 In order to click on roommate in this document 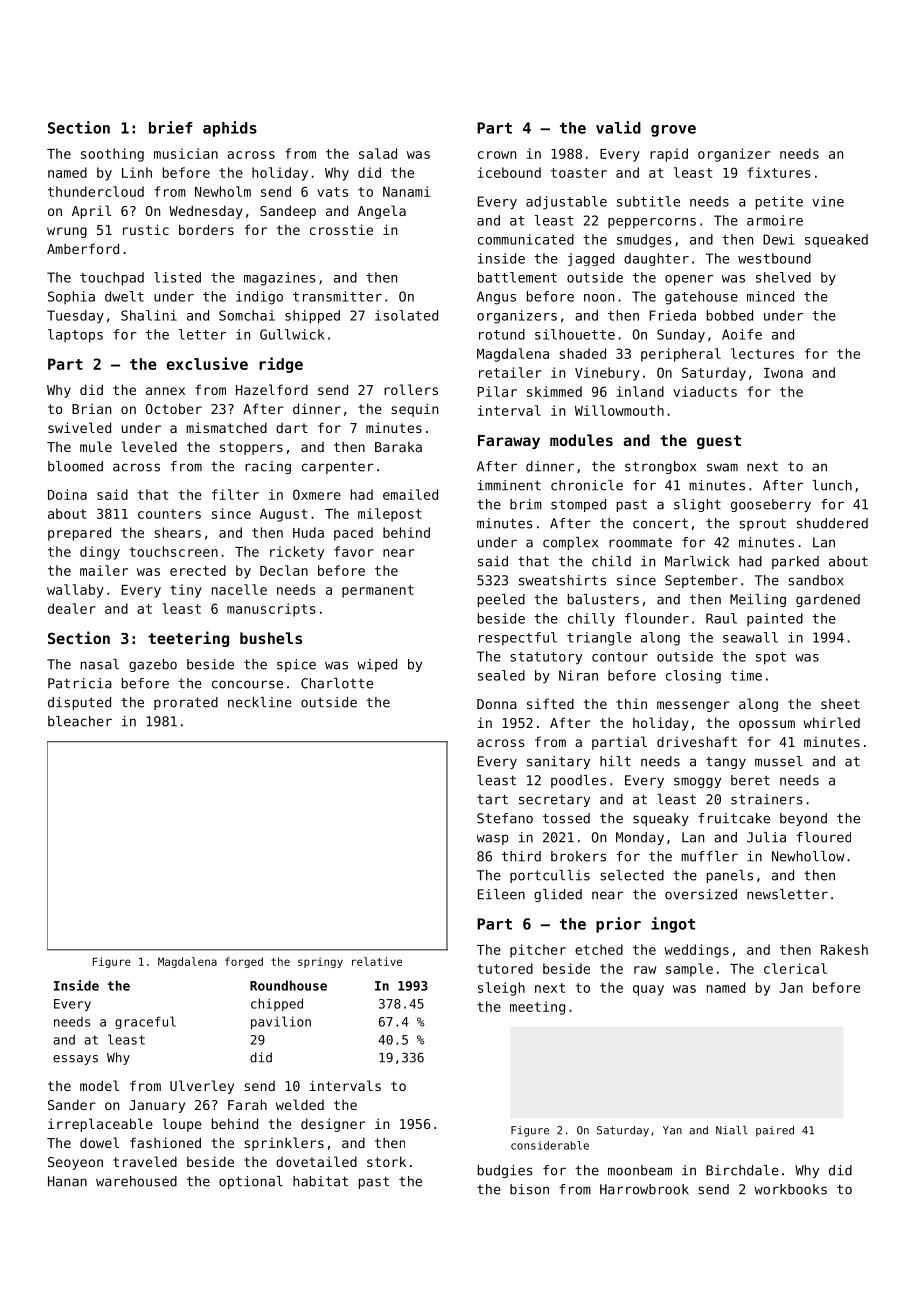, I will do `click(640, 543)`.
